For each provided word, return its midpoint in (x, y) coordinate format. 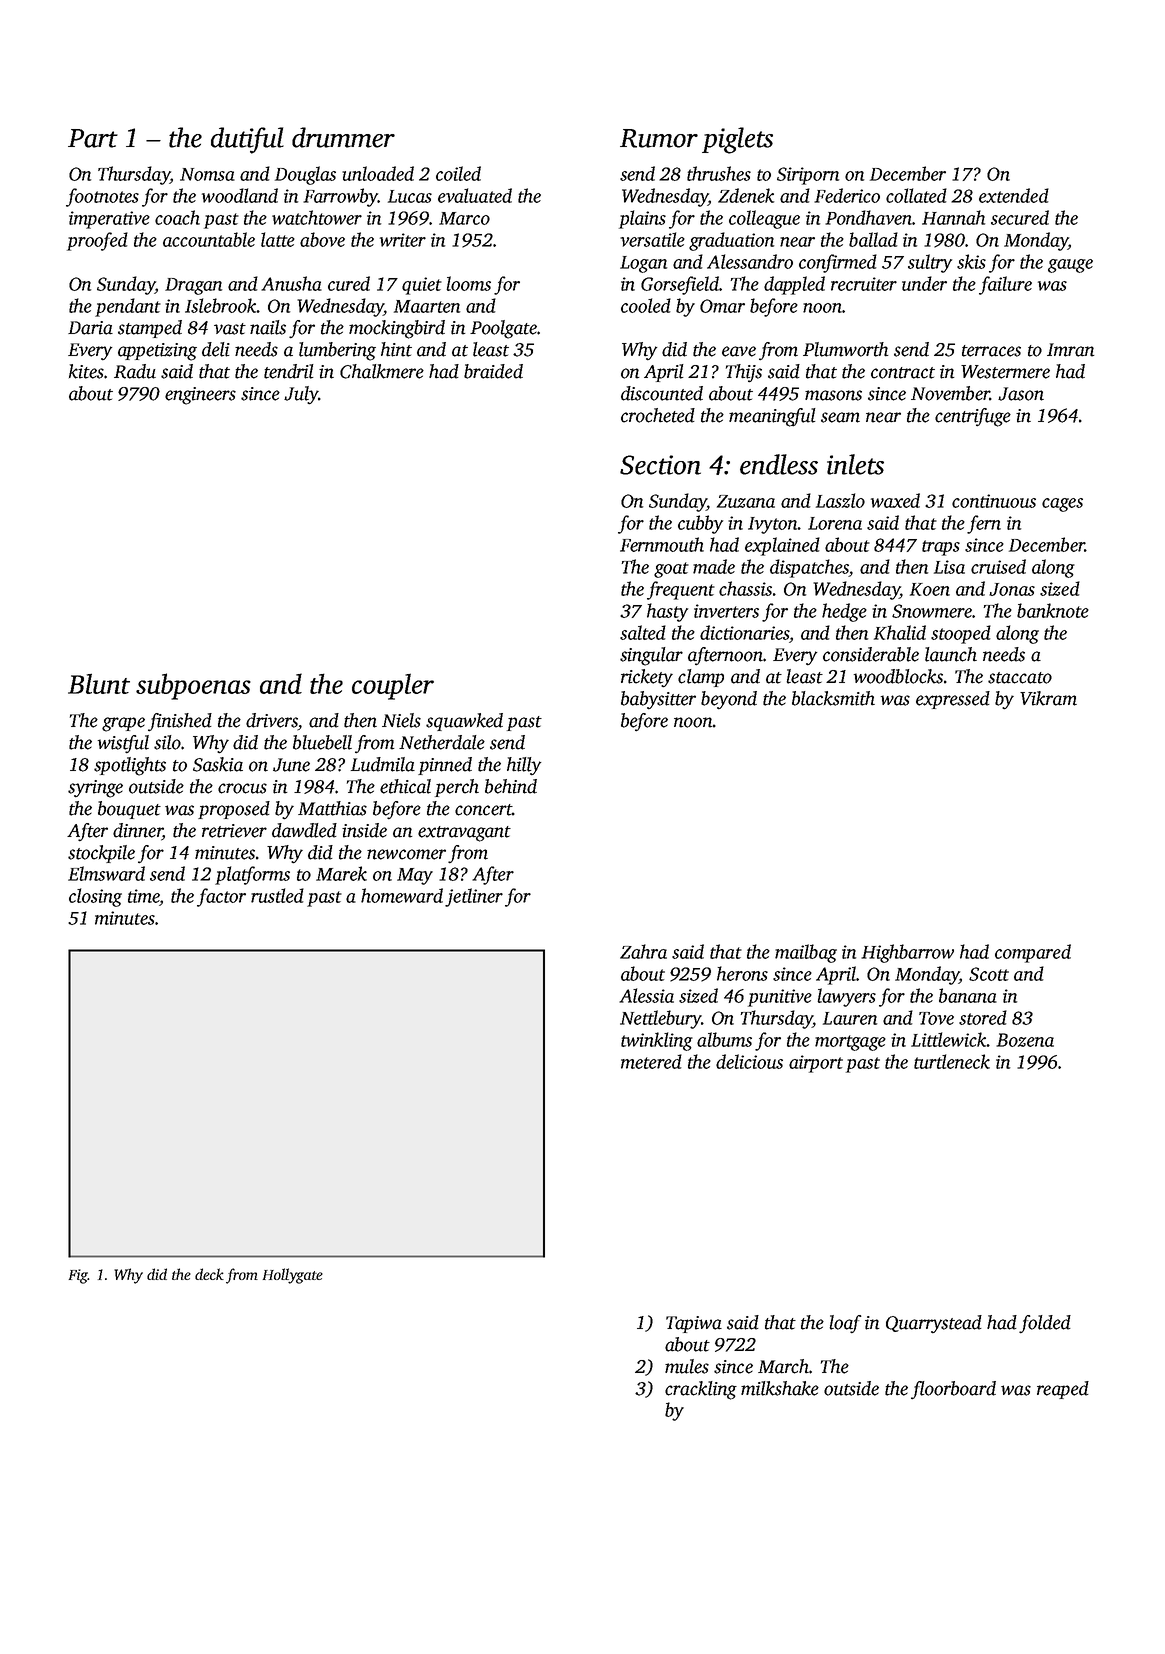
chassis (745, 588)
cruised (998, 566)
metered (651, 1061)
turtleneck (952, 1061)
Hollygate (293, 1276)
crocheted (658, 415)
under (924, 283)
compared (1033, 953)
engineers (200, 396)
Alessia (646, 995)
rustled (277, 895)
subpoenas (193, 686)
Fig (78, 1276)
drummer (343, 137)
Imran (1071, 350)
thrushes (719, 173)
